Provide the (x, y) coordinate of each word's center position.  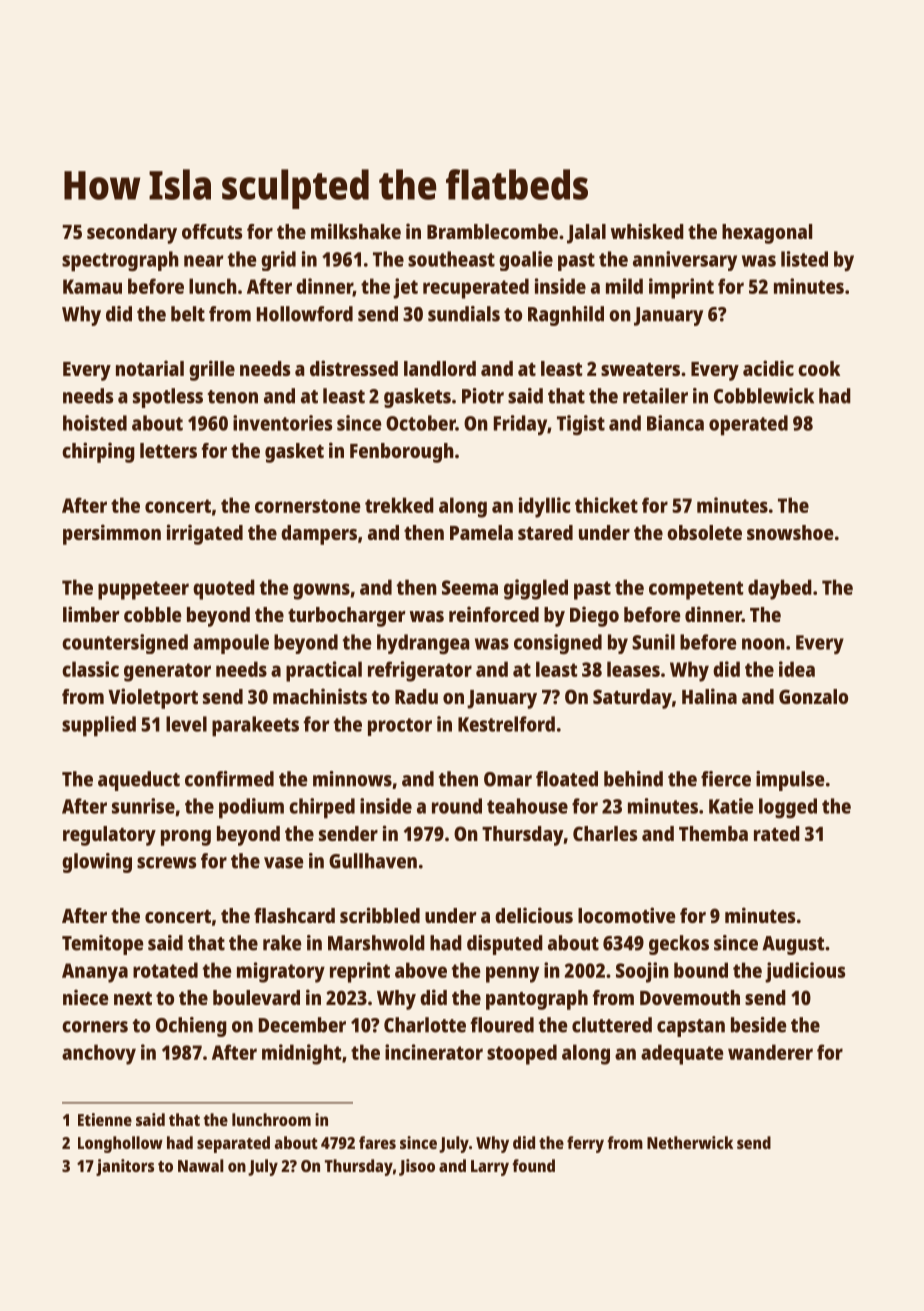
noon (763, 644)
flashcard (294, 915)
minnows (352, 779)
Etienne (105, 1119)
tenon (233, 397)
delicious (534, 915)
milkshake (356, 231)
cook (819, 368)
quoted (224, 589)
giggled (536, 589)
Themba (713, 833)
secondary (132, 234)
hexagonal (767, 234)
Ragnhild (566, 316)
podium (251, 808)
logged (788, 808)
